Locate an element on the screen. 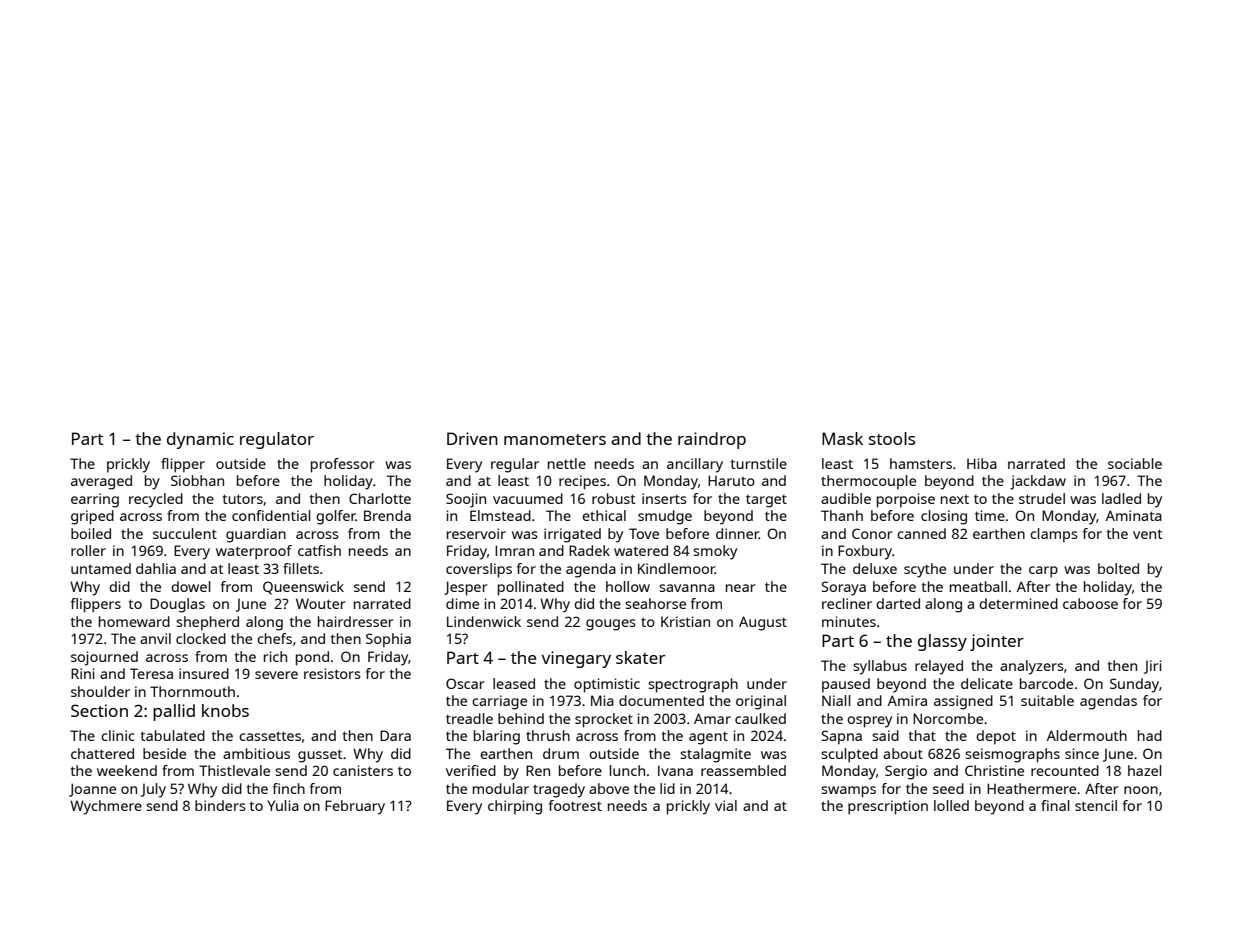  clinic is located at coordinates (118, 735).
